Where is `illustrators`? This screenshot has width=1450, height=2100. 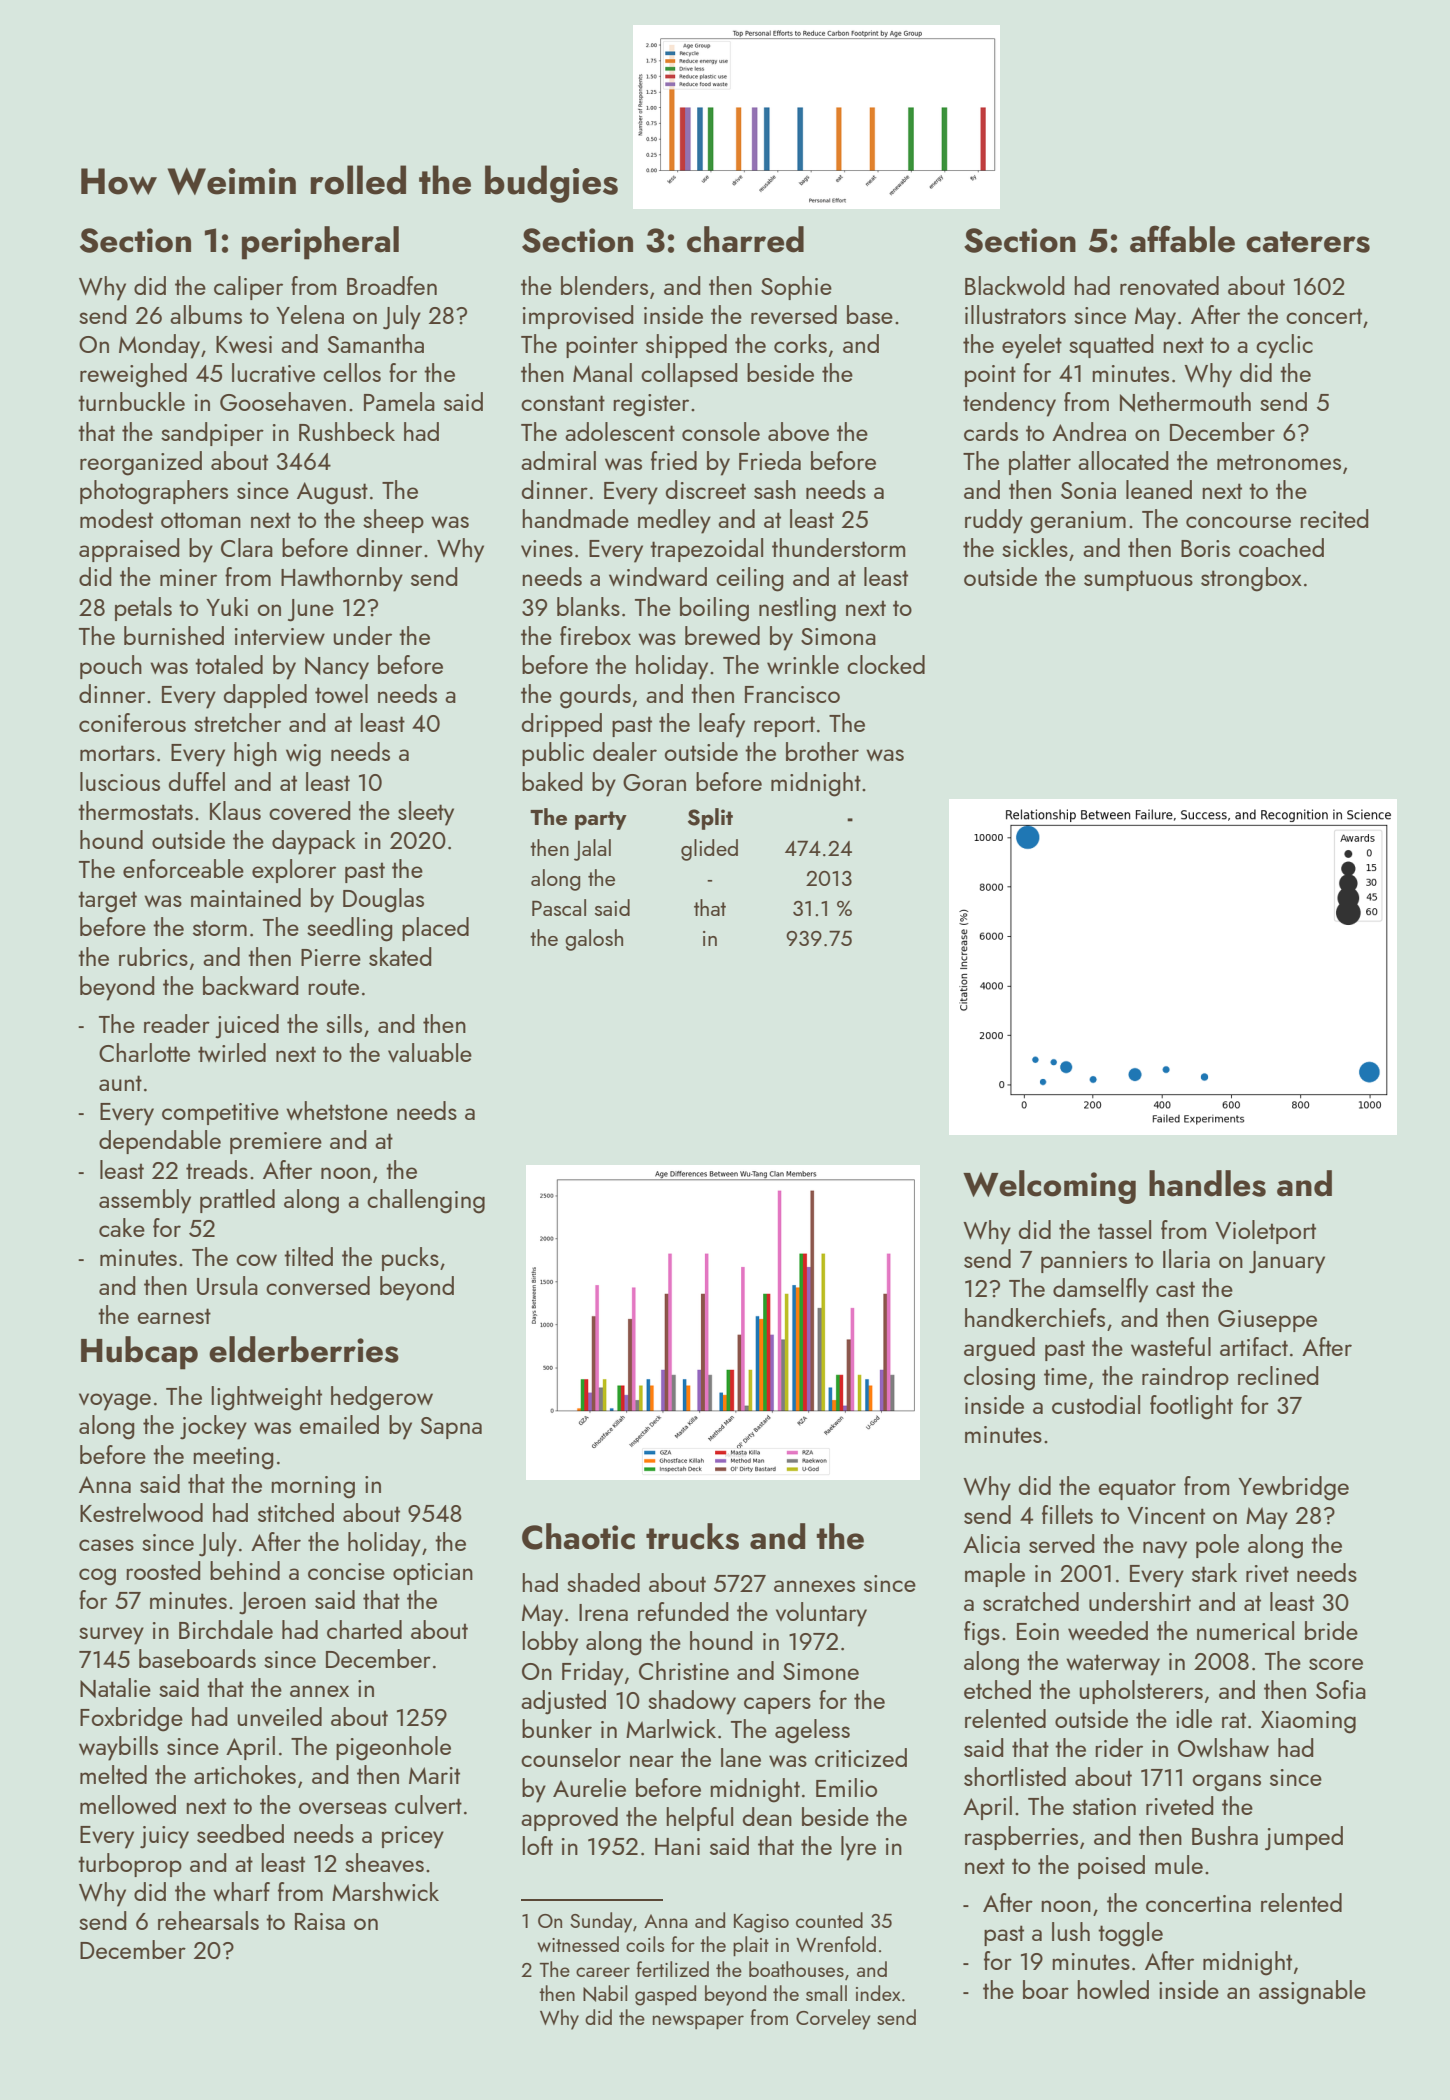
illustrators is located at coordinates (1015, 314).
